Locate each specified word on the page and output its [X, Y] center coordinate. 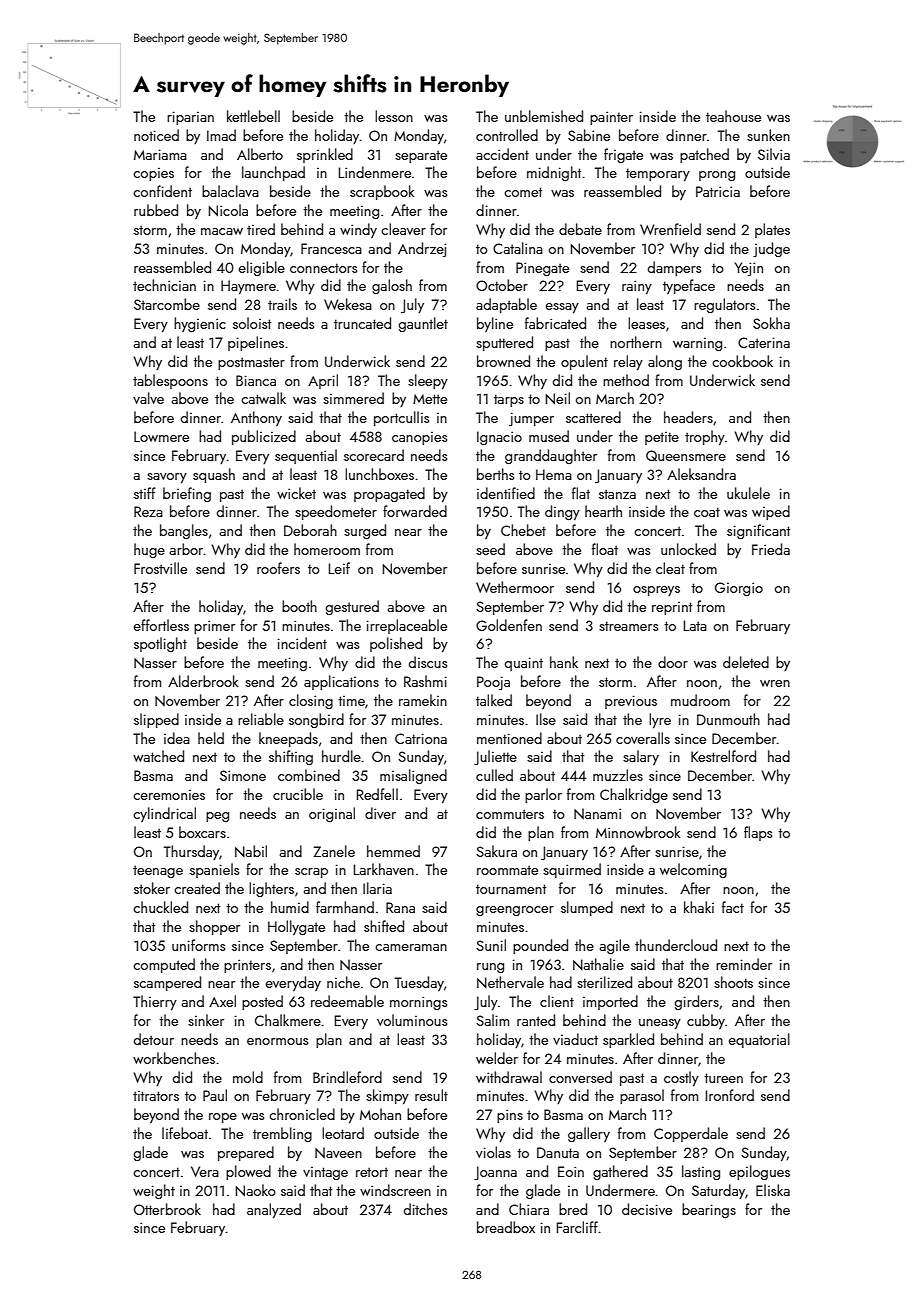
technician [164, 285]
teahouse [733, 116]
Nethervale [510, 982]
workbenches [174, 1058]
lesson [394, 116]
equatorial [759, 1040]
